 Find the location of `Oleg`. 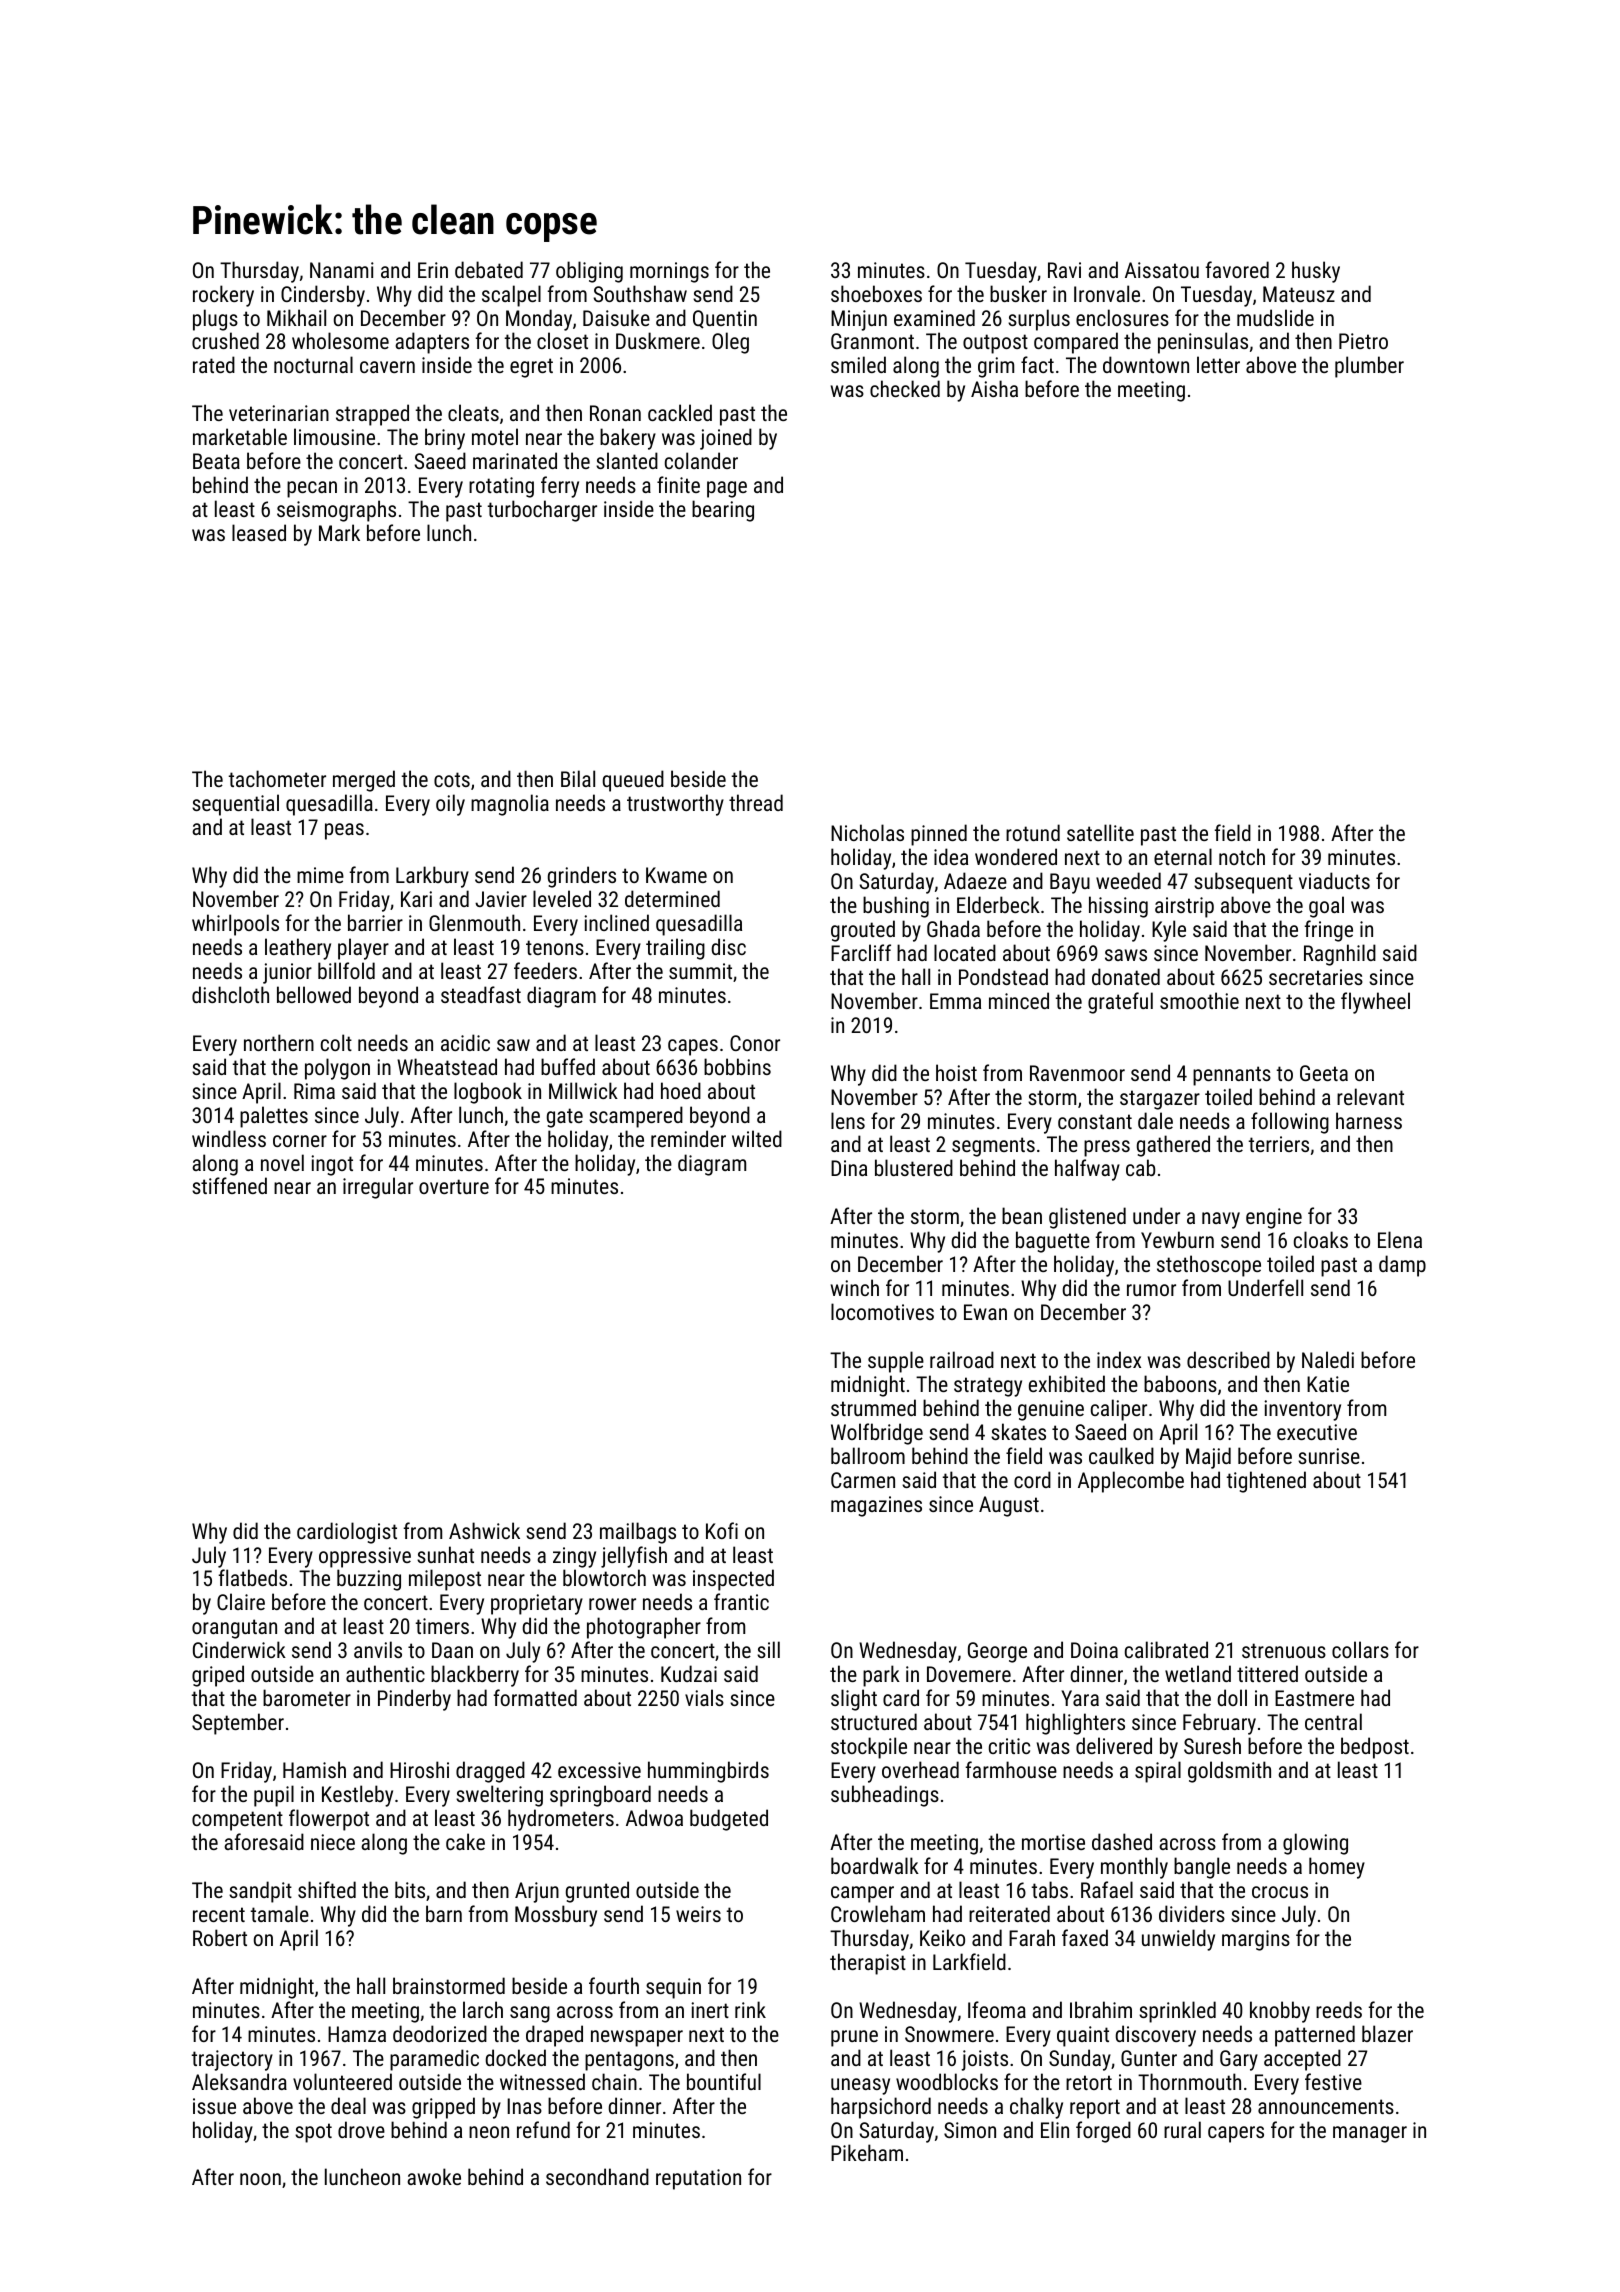

Oleg is located at coordinates (730, 343).
